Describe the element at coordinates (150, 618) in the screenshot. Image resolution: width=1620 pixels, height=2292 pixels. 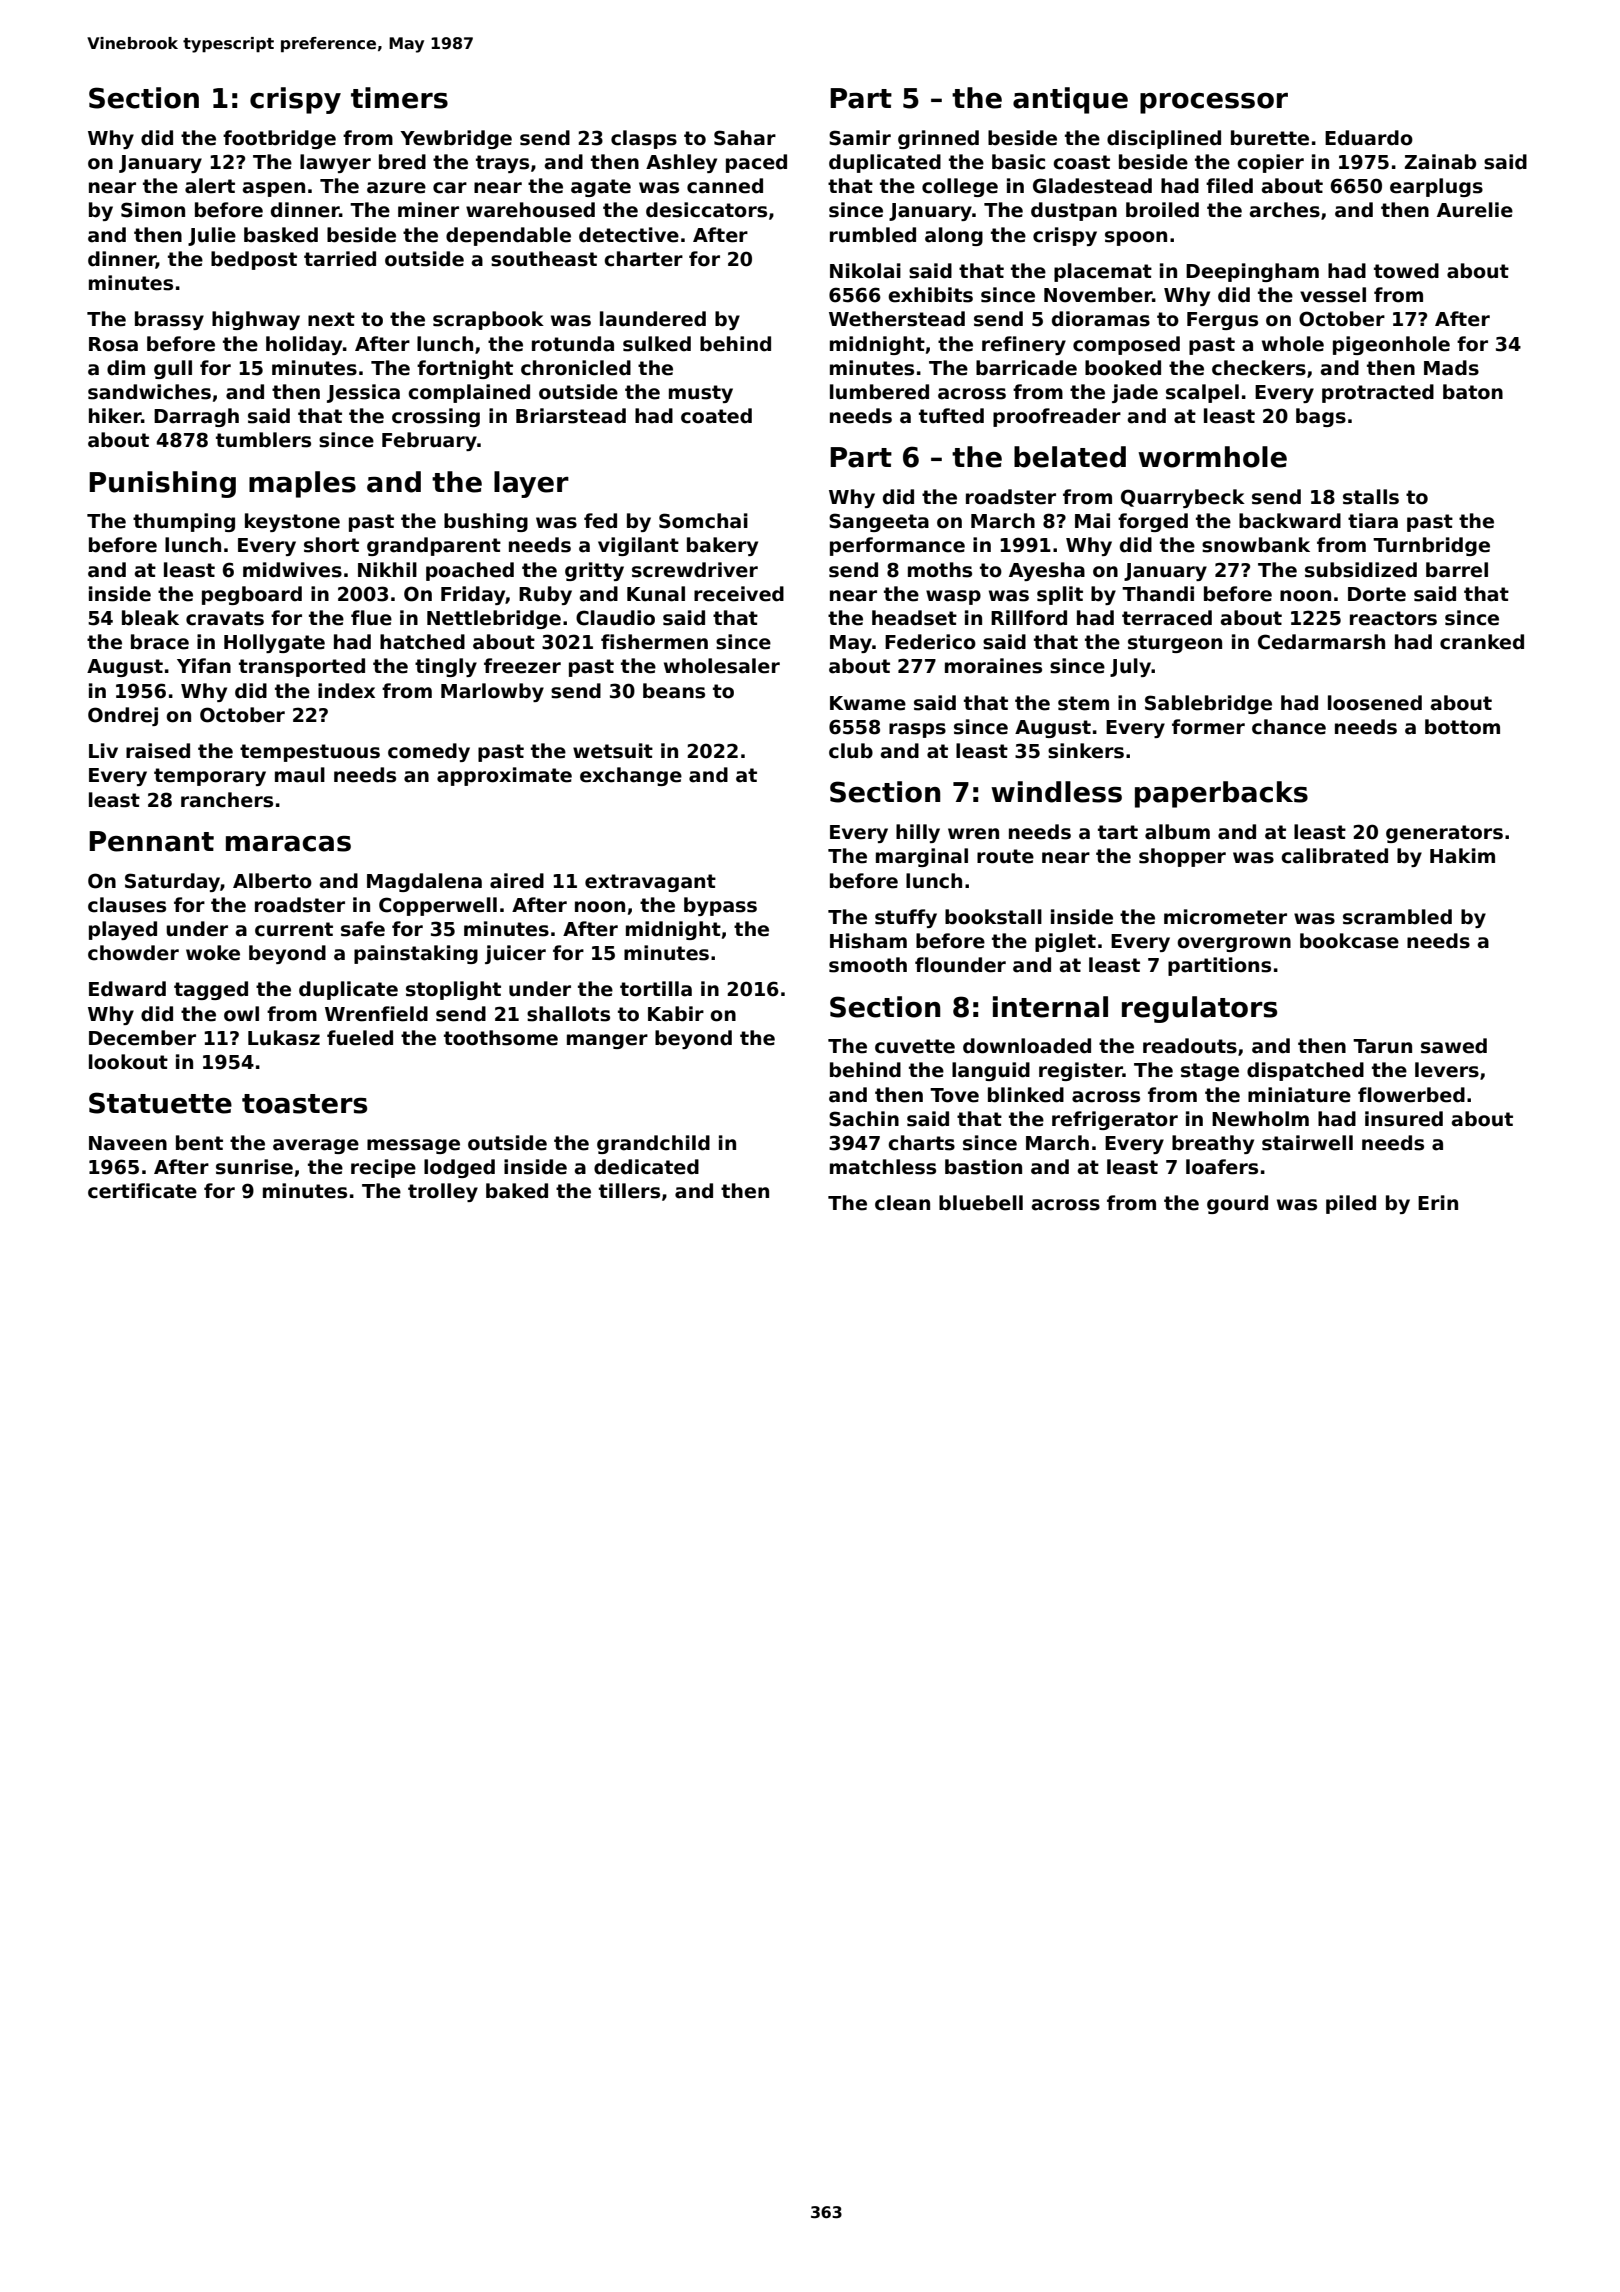
I see `bleak` at that location.
